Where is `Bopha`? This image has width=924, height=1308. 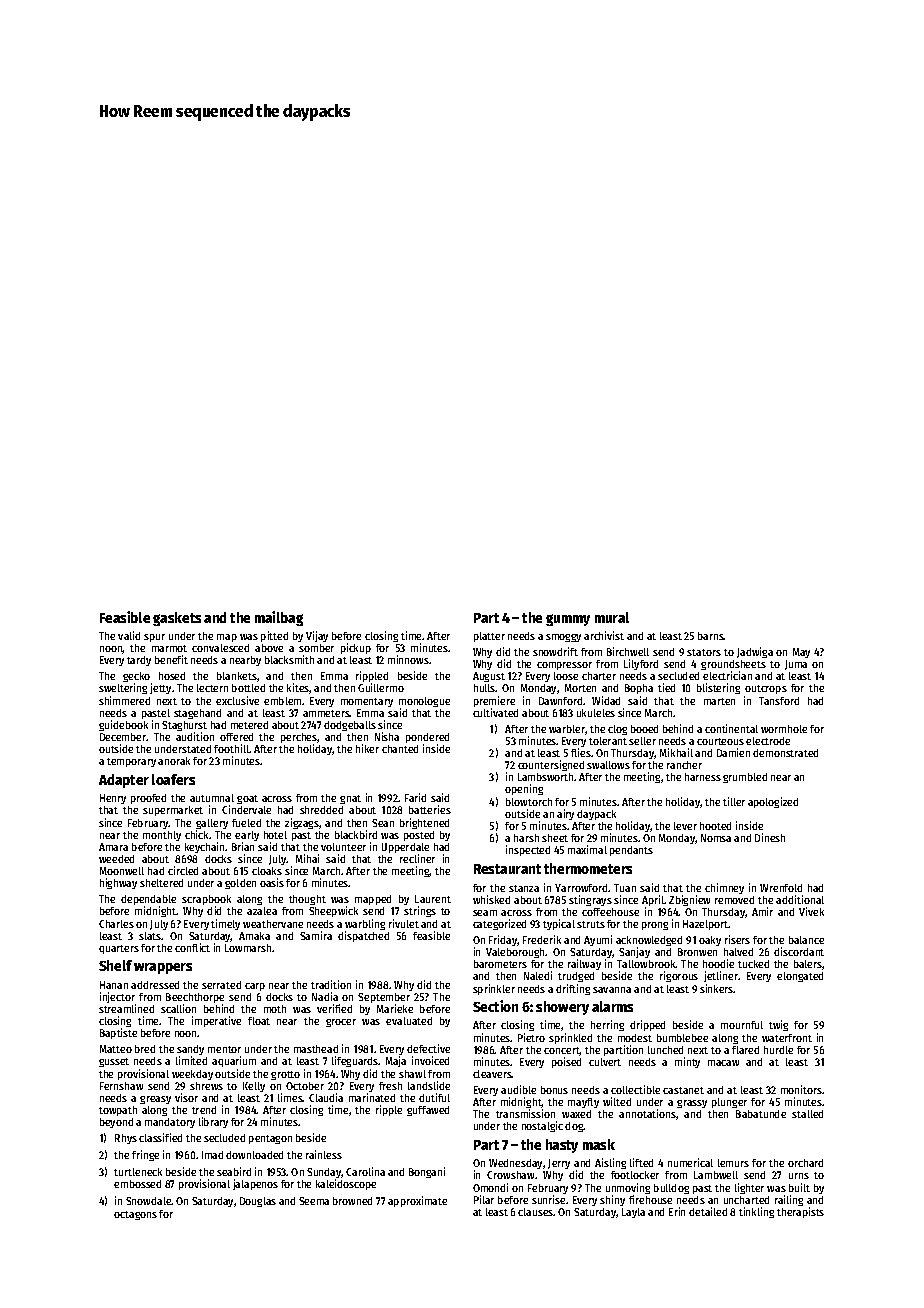 Bopha is located at coordinates (639, 689).
